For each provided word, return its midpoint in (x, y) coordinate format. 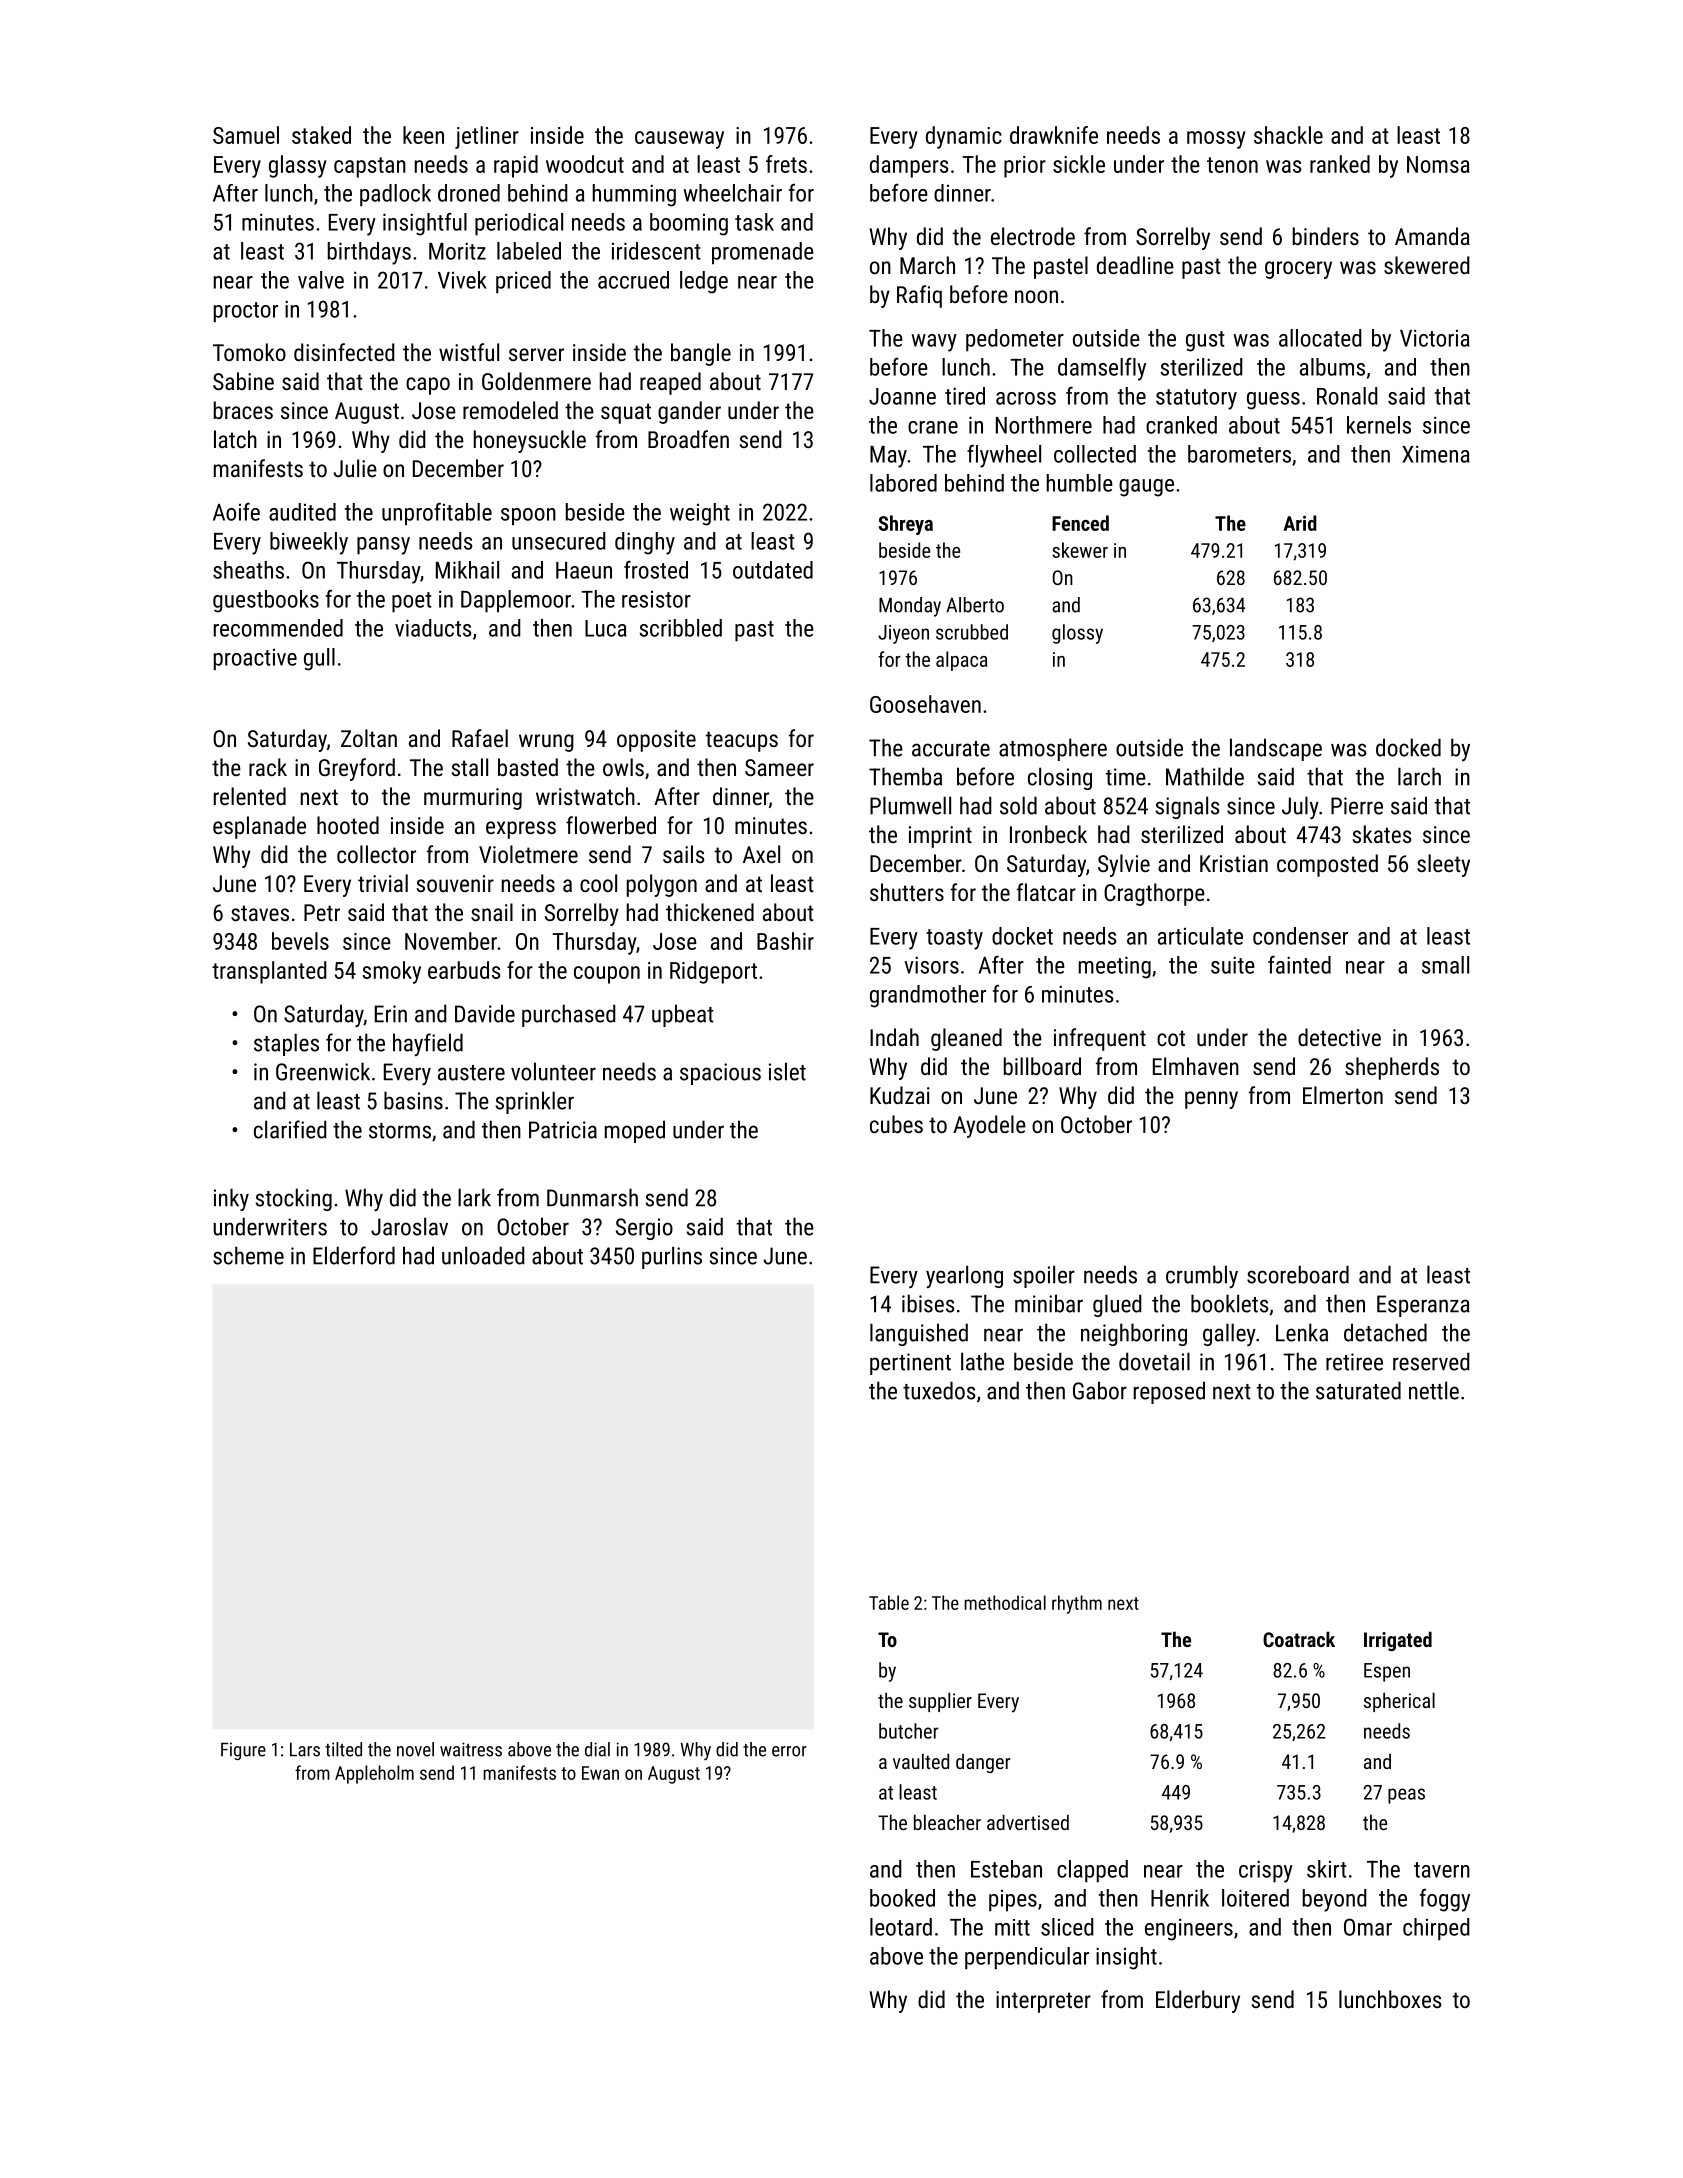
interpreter (1043, 2002)
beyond (1335, 1900)
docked (1408, 747)
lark (474, 1197)
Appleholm (374, 1774)
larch (1419, 776)
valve (321, 280)
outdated (773, 570)
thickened (710, 912)
